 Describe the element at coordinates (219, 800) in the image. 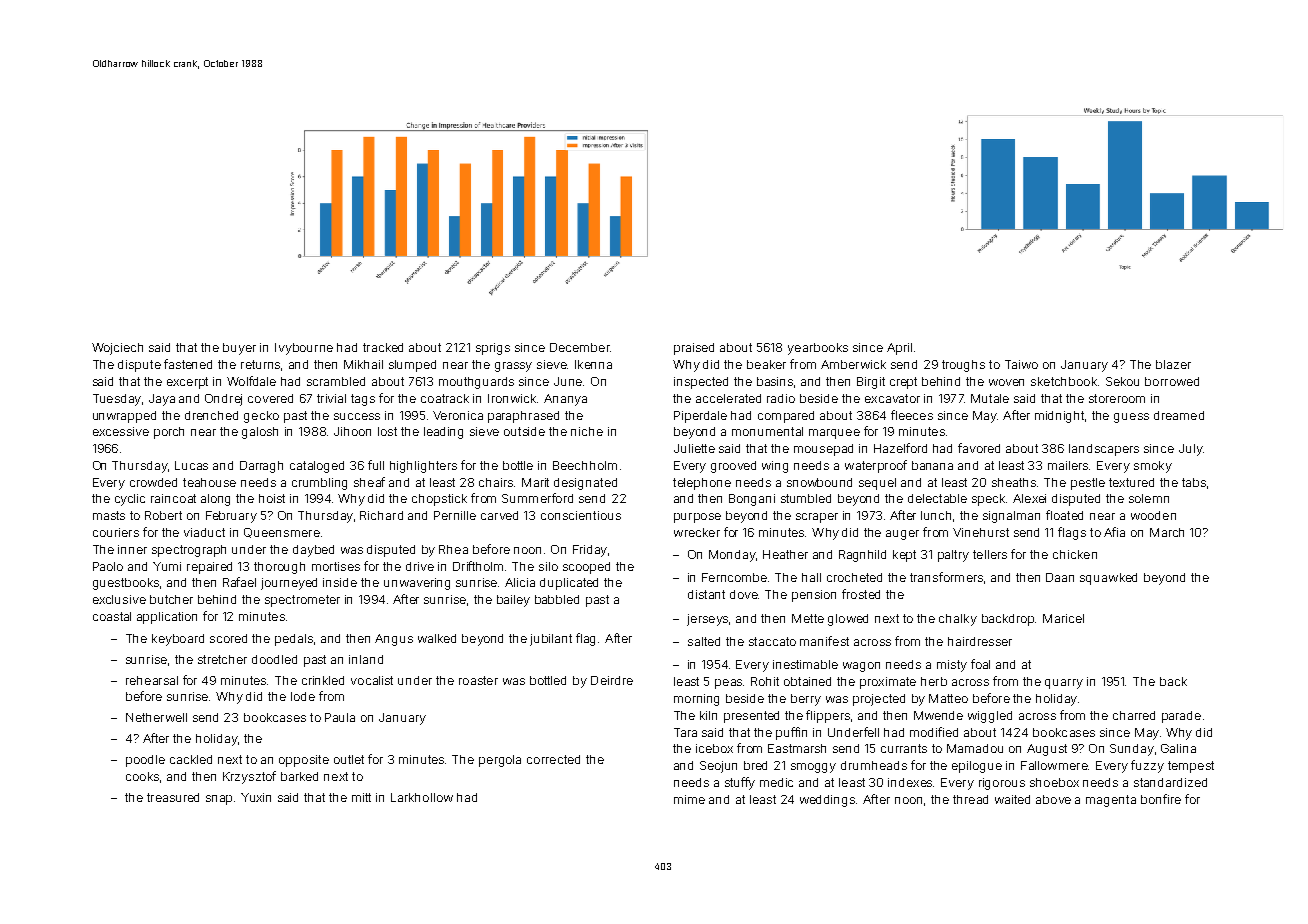

I see `snap` at that location.
